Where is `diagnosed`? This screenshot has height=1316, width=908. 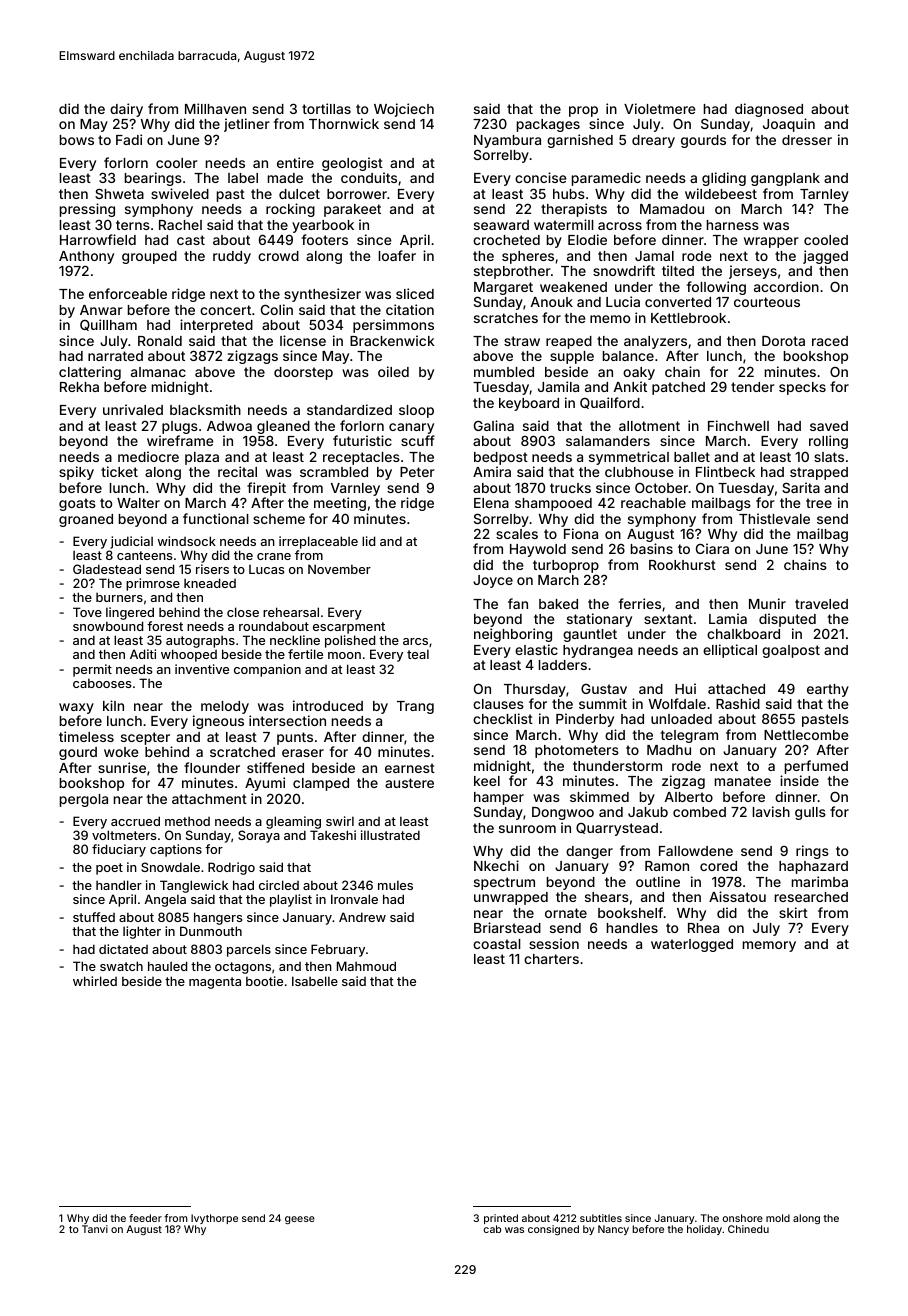 diagnosed is located at coordinates (769, 110).
